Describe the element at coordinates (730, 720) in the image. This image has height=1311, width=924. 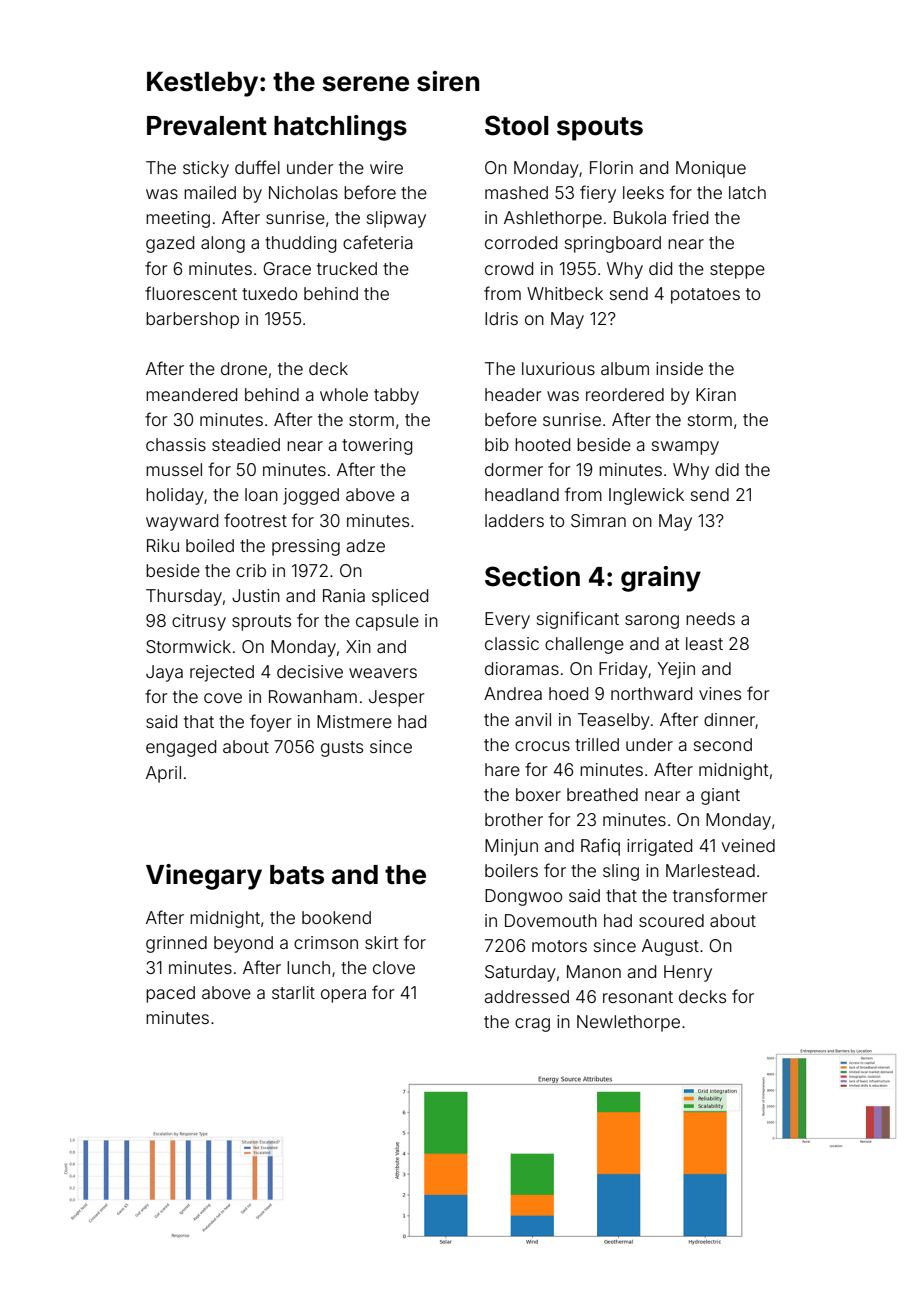
I see `dinner` at that location.
